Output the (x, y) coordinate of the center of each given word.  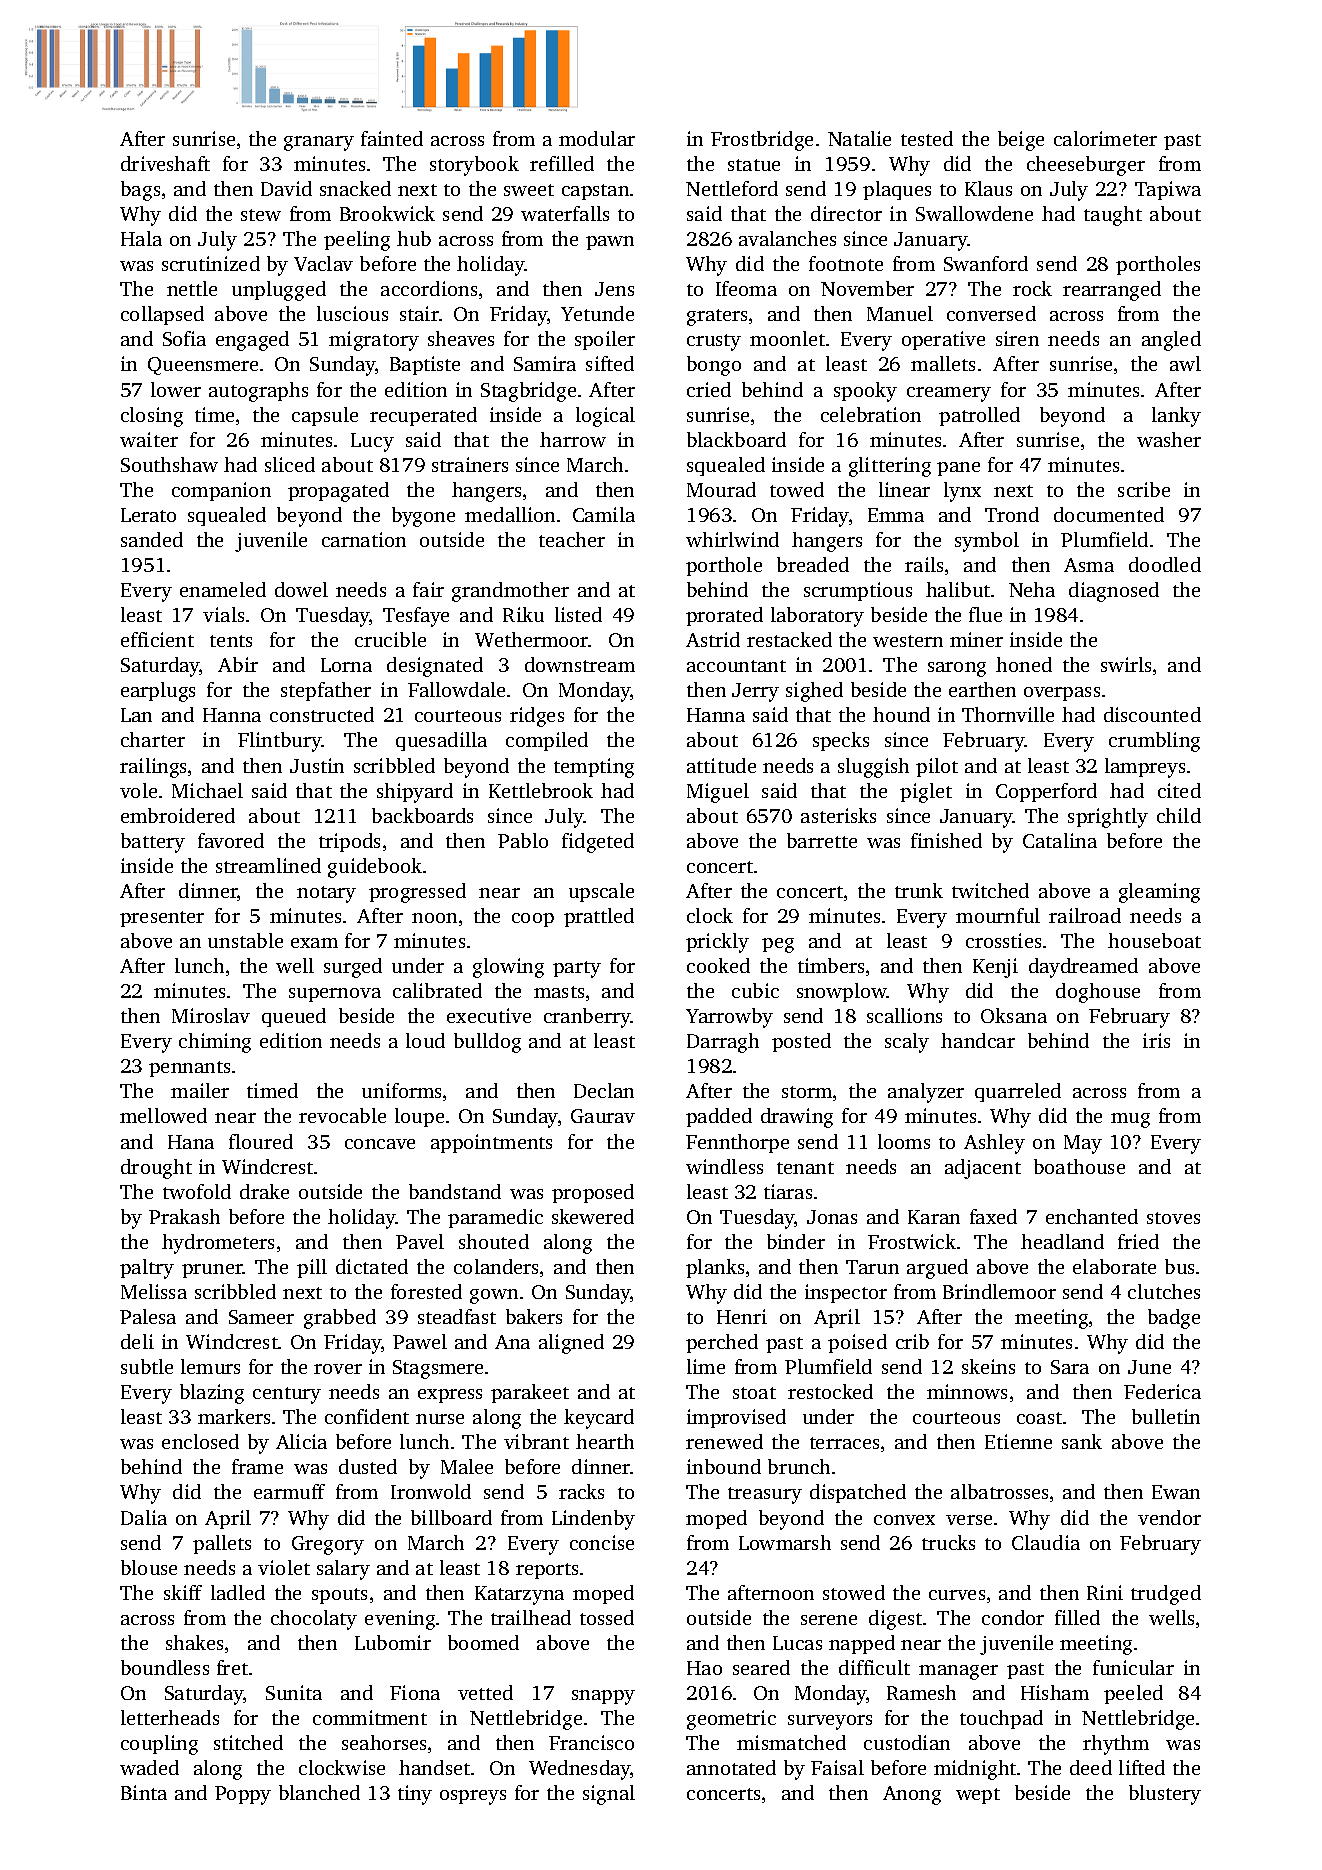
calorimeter (1105, 138)
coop (533, 920)
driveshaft (165, 163)
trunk (919, 890)
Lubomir (393, 1642)
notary (326, 894)
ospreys (473, 1797)
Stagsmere (438, 1369)
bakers (534, 1316)
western (908, 641)
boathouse (1079, 1166)
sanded (152, 539)
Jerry (755, 692)
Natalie (859, 138)
